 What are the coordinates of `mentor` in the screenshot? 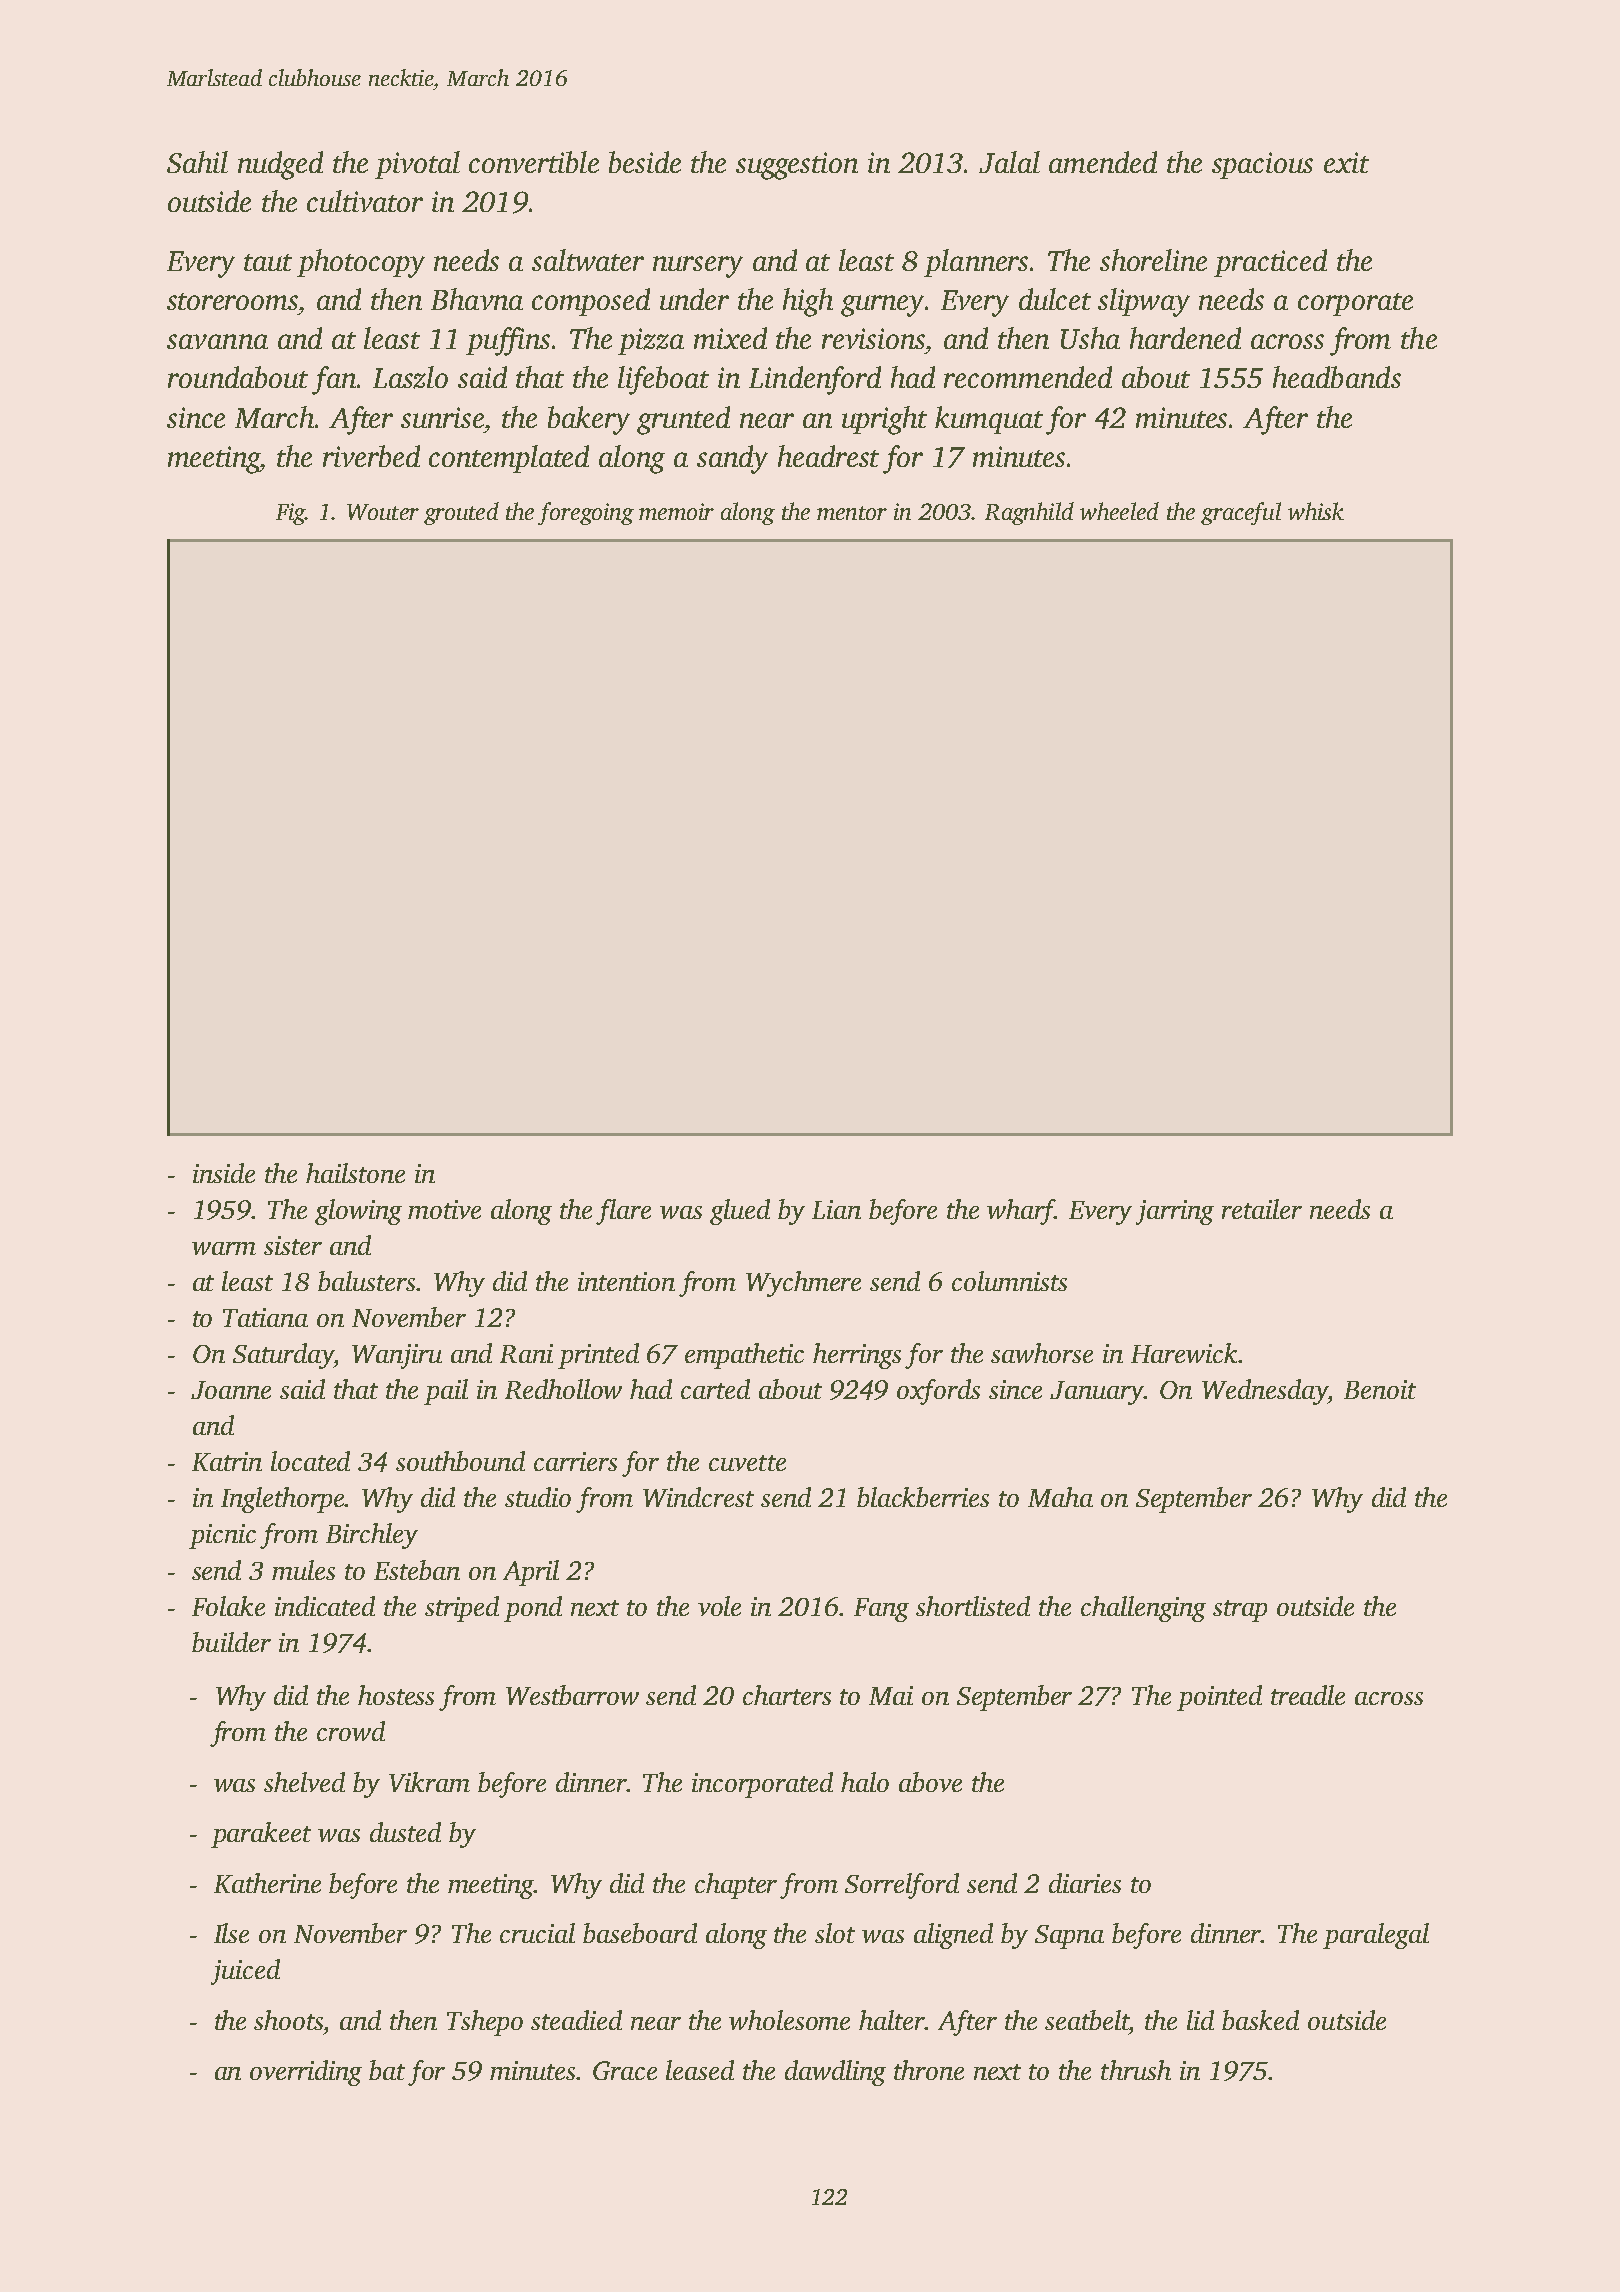 It's located at (852, 513).
